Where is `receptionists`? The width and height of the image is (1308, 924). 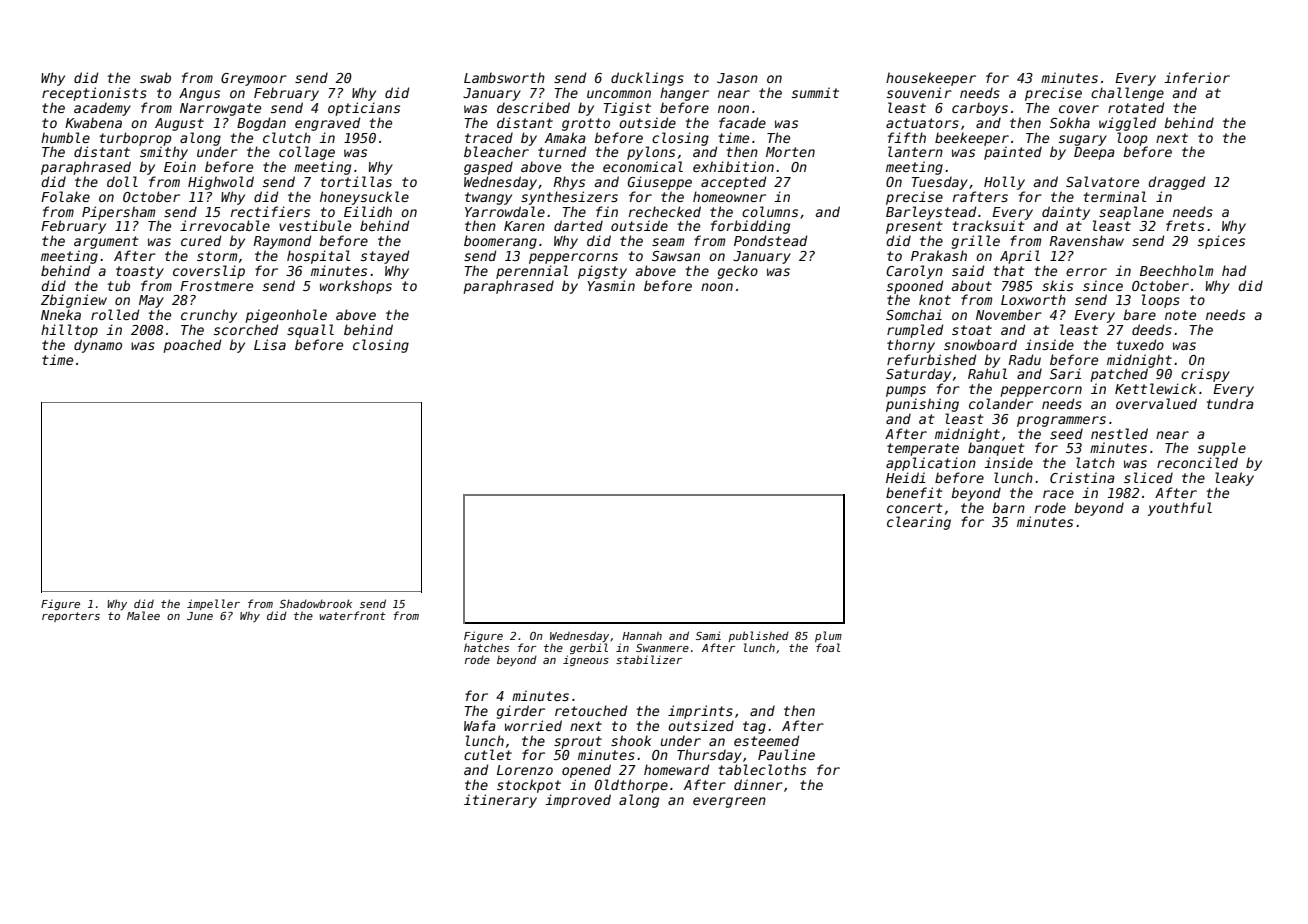
receptionists is located at coordinates (94, 94).
